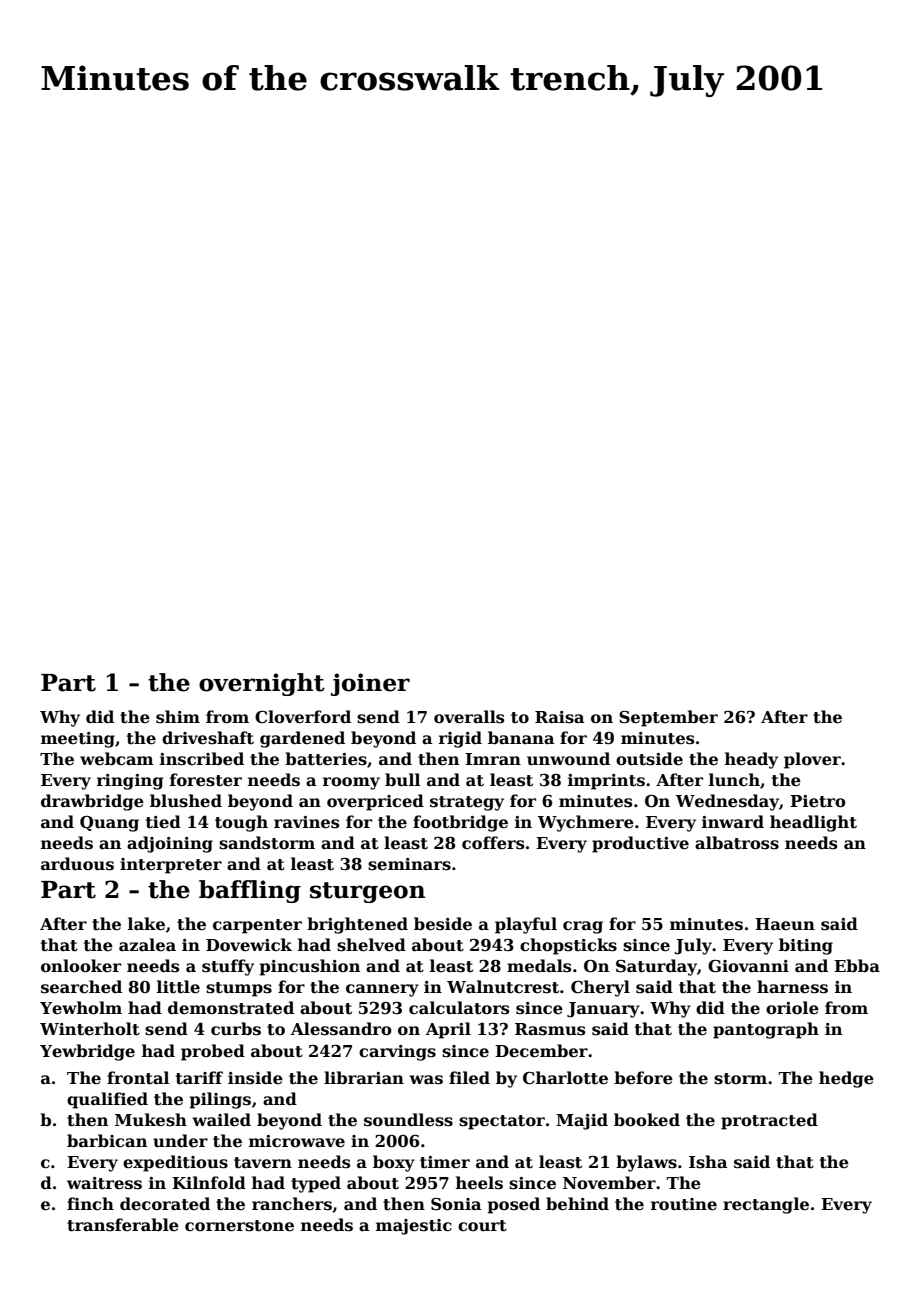 The height and width of the image is (1308, 924). What do you see at coordinates (375, 802) in the image?
I see `overpriced` at bounding box center [375, 802].
